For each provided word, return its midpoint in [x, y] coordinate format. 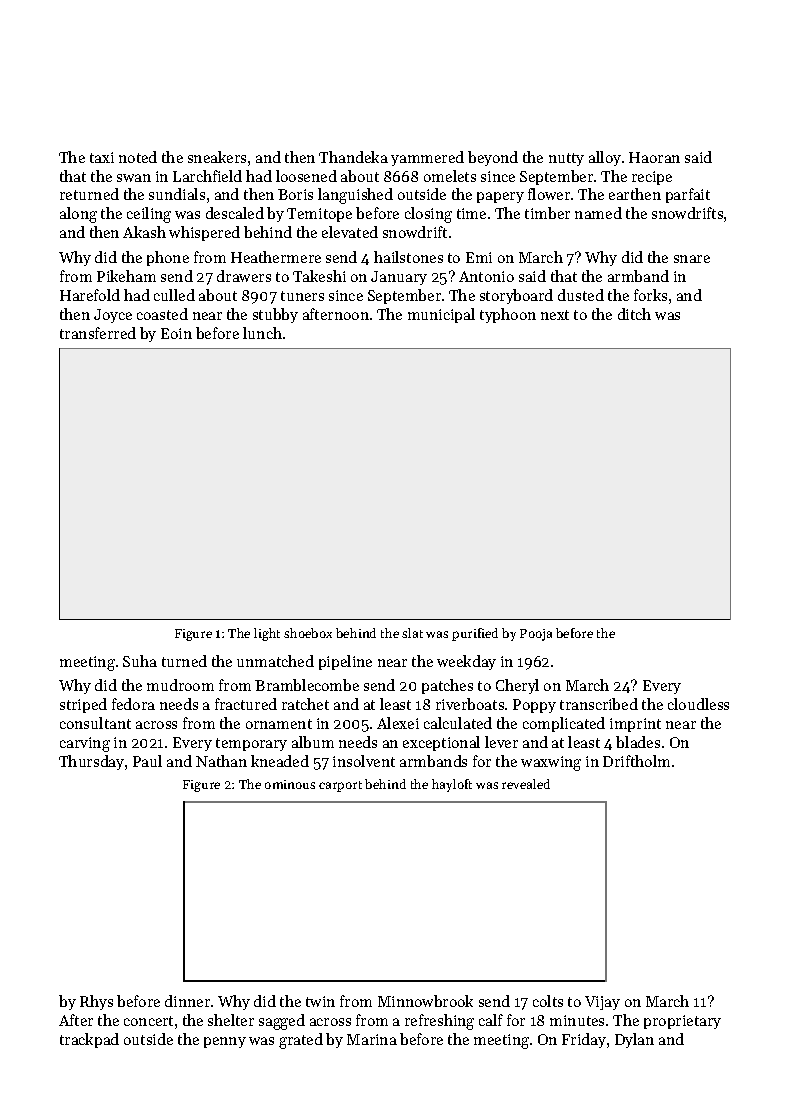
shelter [231, 1020]
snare [692, 259]
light [267, 634]
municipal [441, 315]
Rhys [96, 1002]
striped [83, 705]
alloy [605, 158]
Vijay [602, 1003]
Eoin [176, 333]
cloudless [698, 704]
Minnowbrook [425, 1001]
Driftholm [636, 761]
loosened [306, 176]
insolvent [364, 761]
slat [412, 633]
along [78, 215]
